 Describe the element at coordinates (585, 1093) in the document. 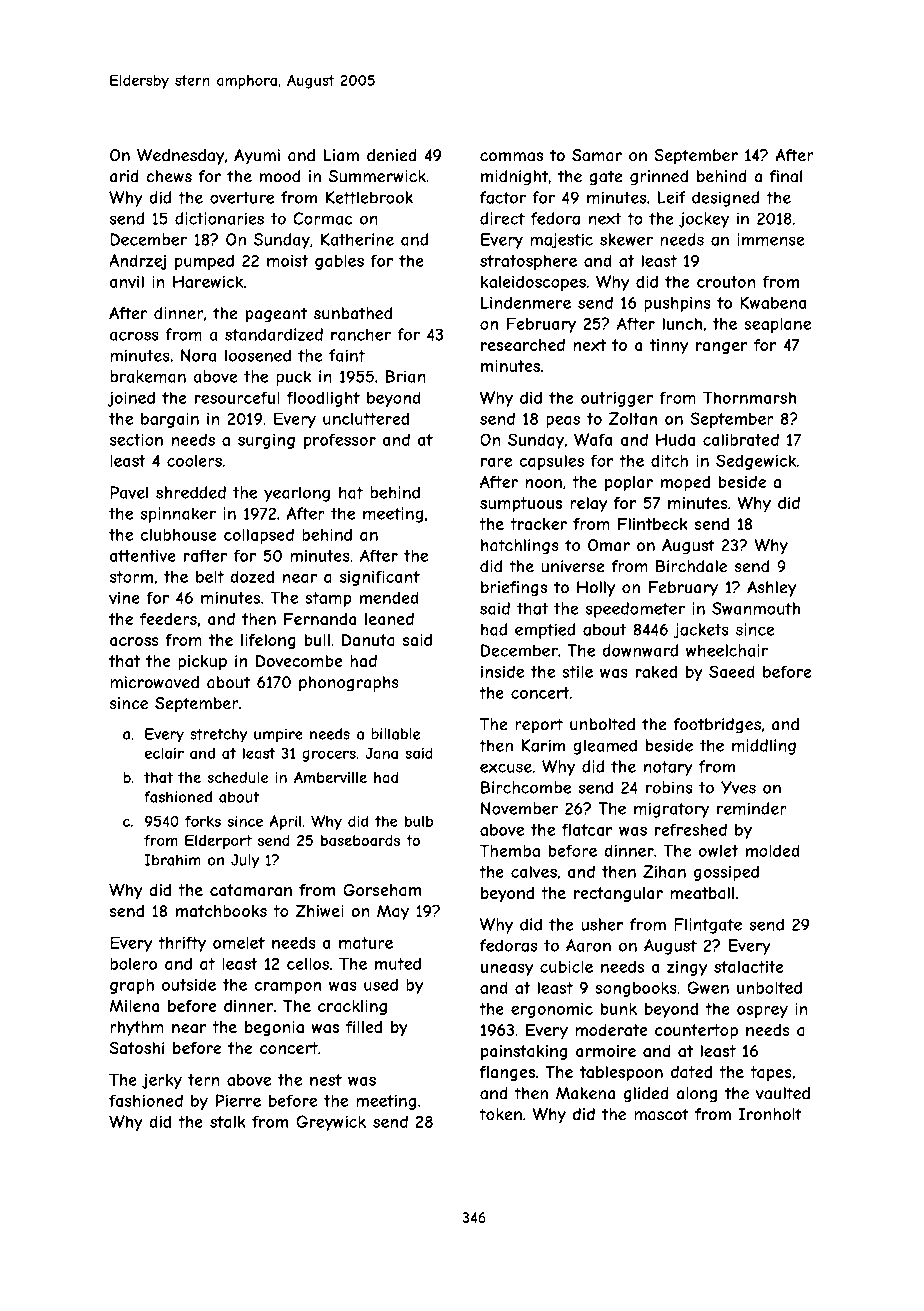

I see `Makena` at that location.
